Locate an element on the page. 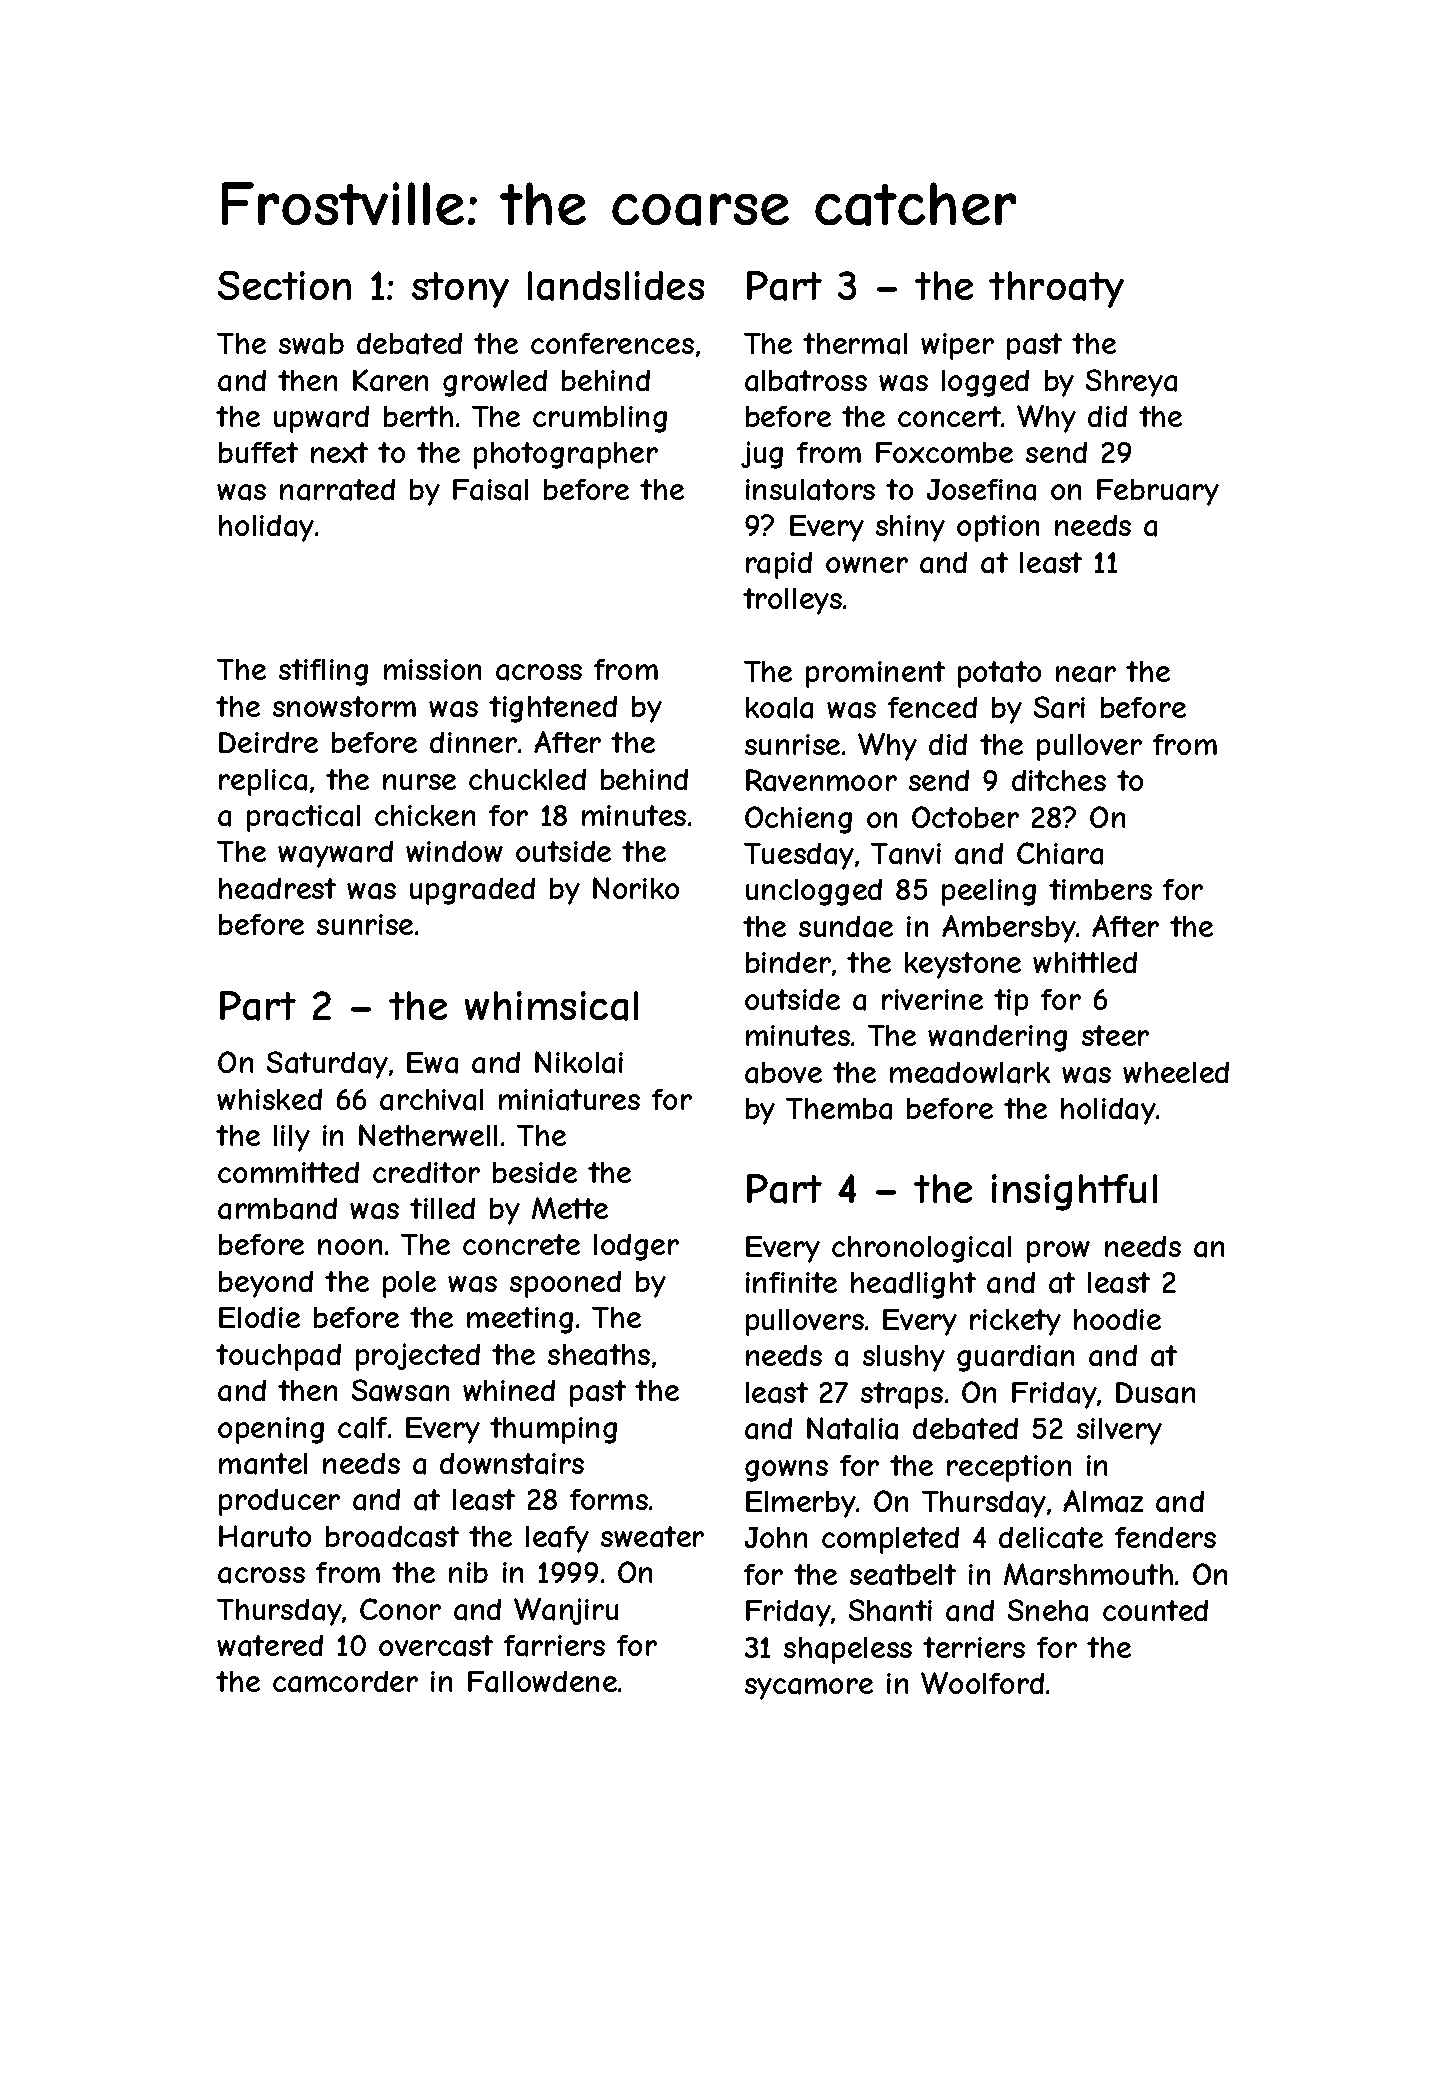  chronological is located at coordinates (921, 1249).
